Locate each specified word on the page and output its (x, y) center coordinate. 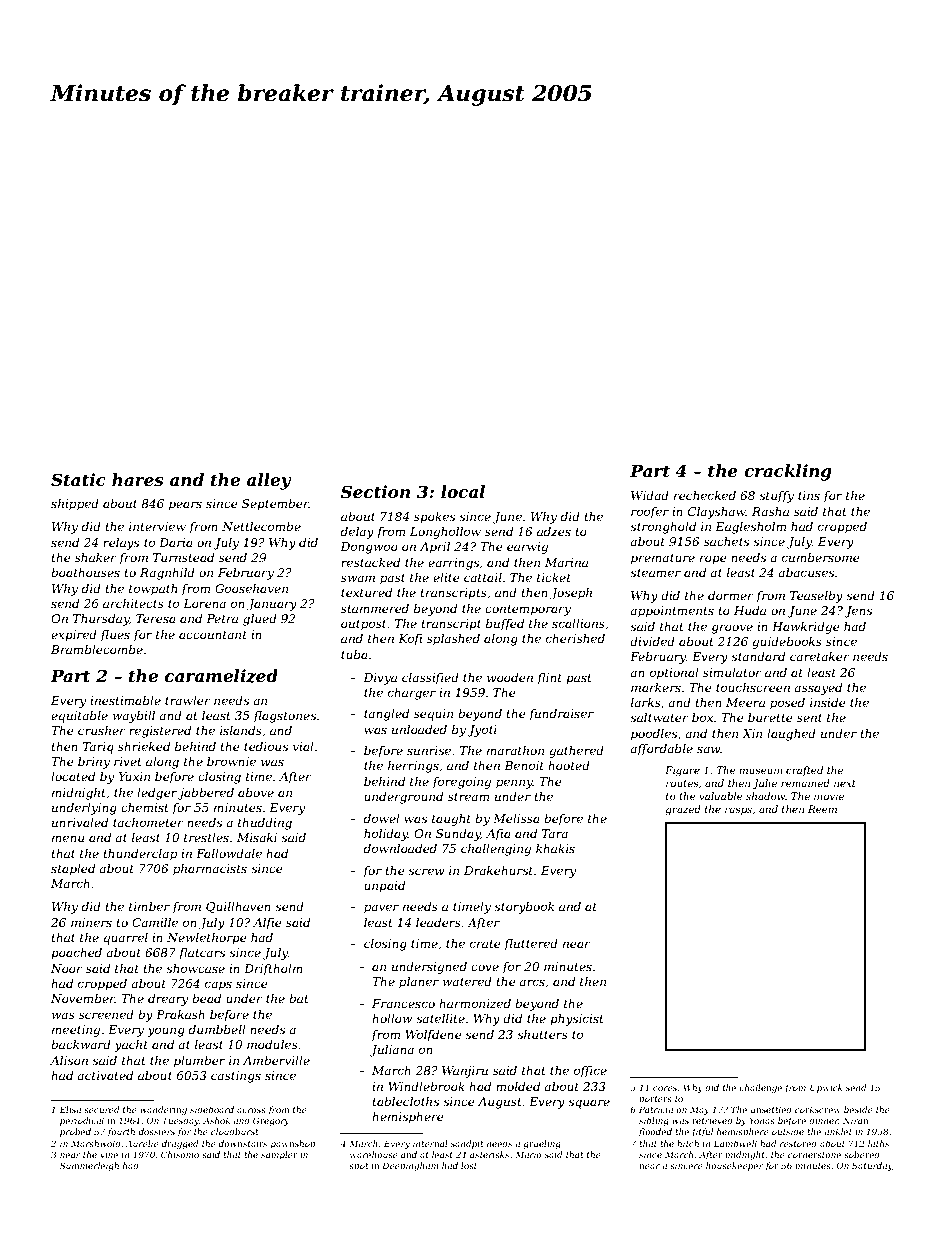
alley (268, 481)
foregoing (461, 783)
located (73, 776)
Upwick (826, 1088)
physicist (577, 1020)
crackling (788, 472)
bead (206, 998)
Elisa (70, 1109)
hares (138, 479)
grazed (683, 810)
